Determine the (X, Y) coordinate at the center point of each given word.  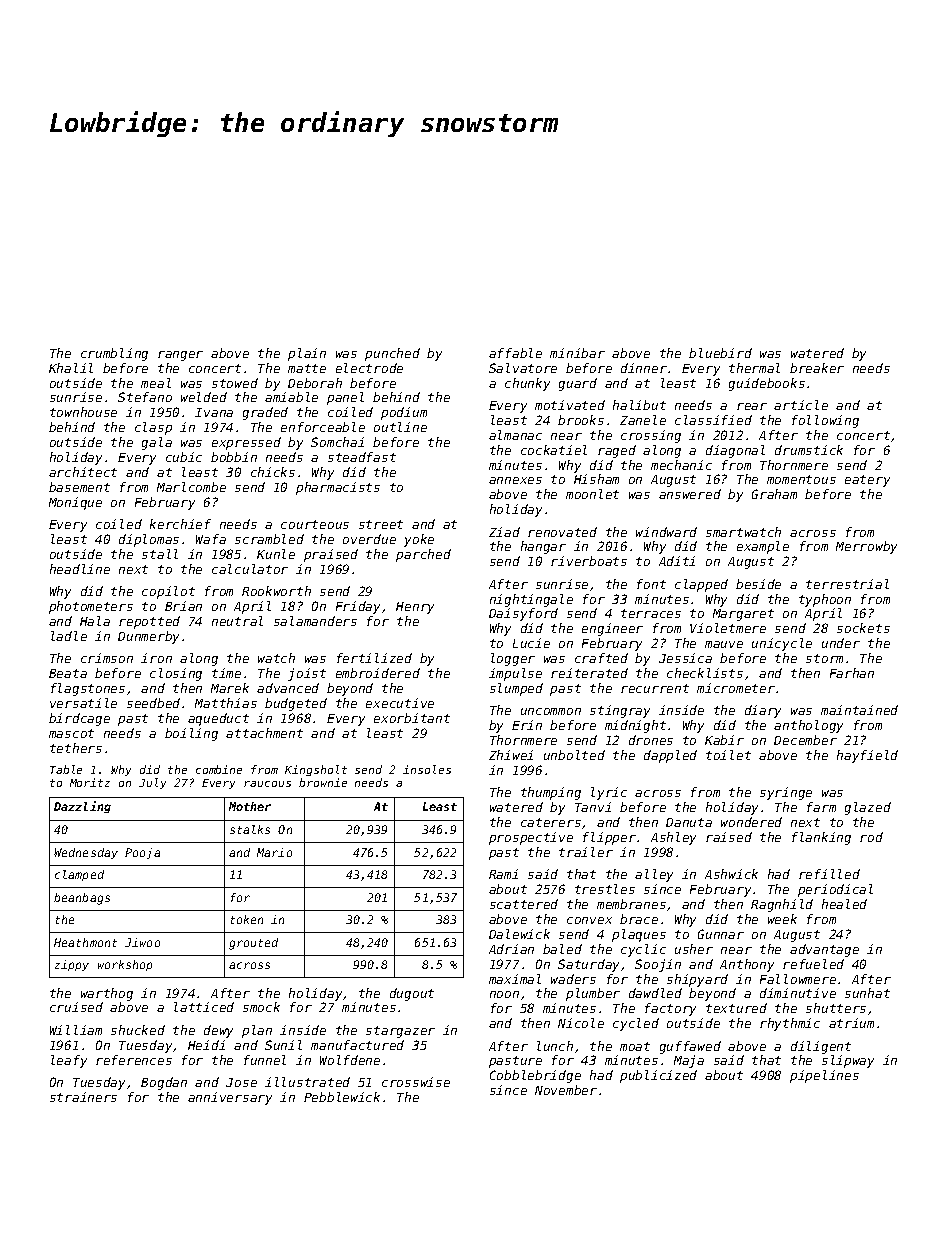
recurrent (655, 688)
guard (578, 384)
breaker (817, 368)
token (247, 919)
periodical (835, 890)
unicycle (782, 644)
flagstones (88, 689)
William (76, 1030)
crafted (601, 658)
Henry (415, 608)
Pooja (142, 853)
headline (80, 569)
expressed (246, 443)
